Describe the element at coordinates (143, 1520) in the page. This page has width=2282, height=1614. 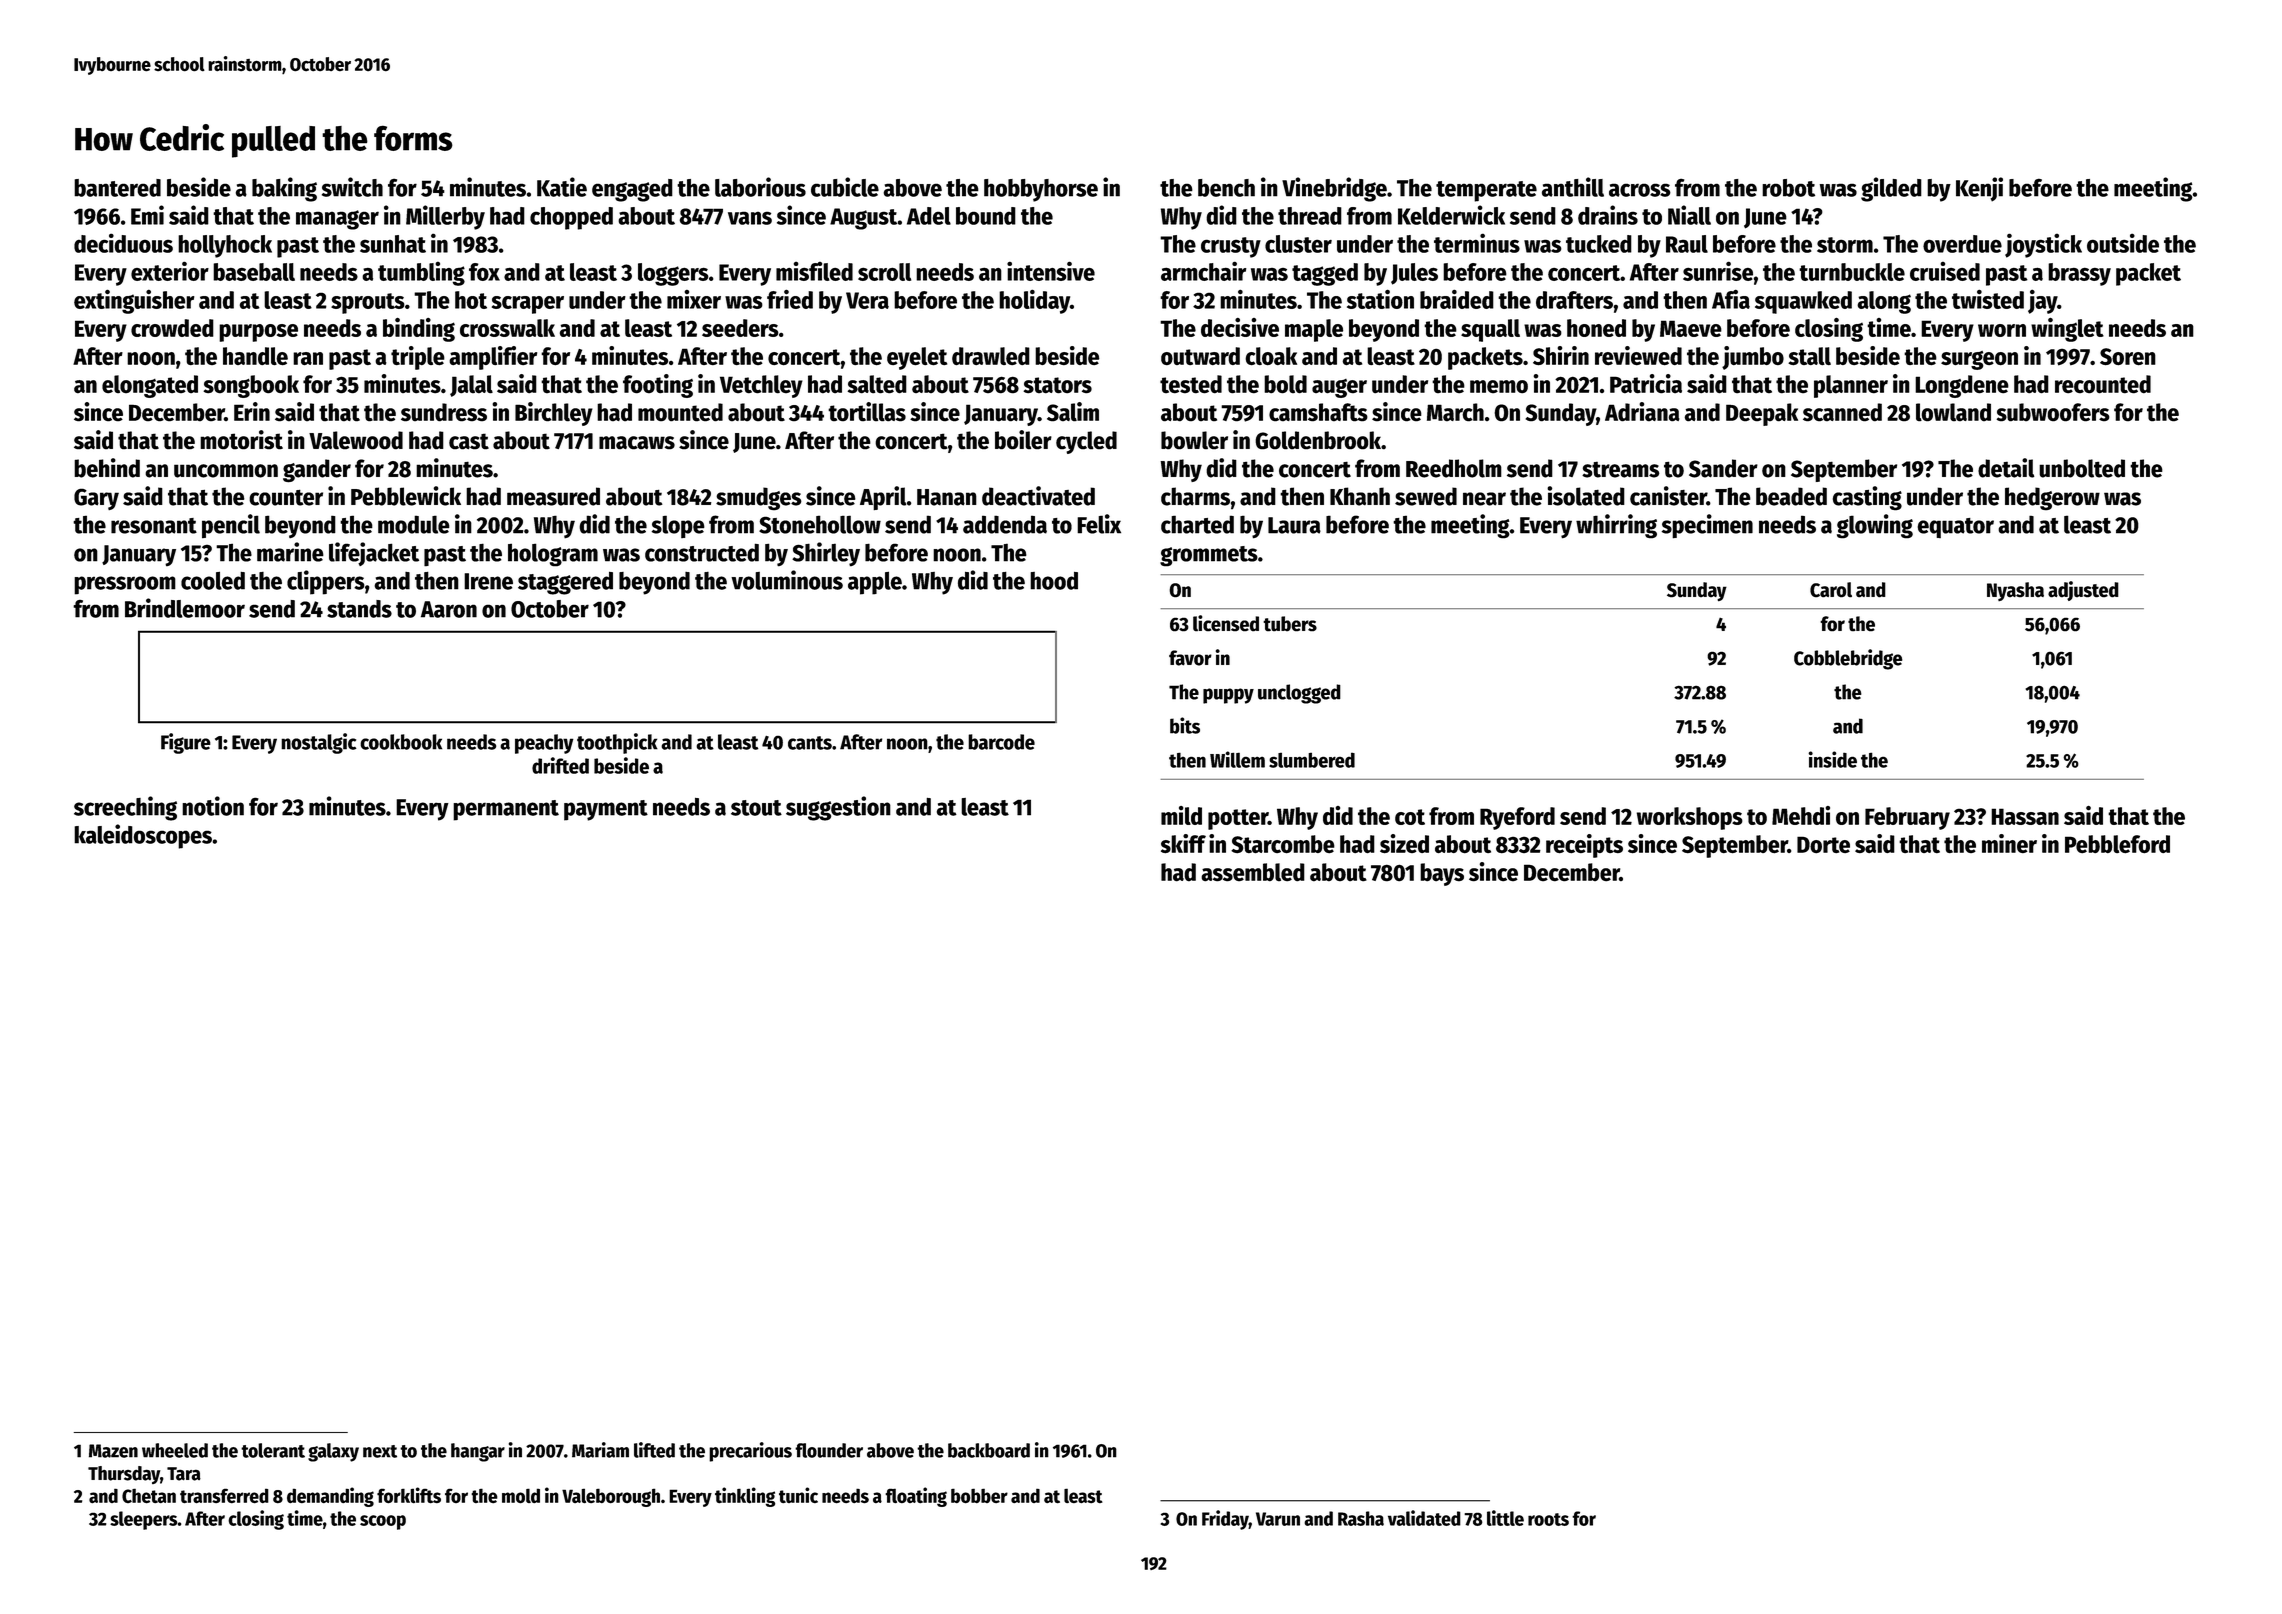
I see `sleepers` at that location.
